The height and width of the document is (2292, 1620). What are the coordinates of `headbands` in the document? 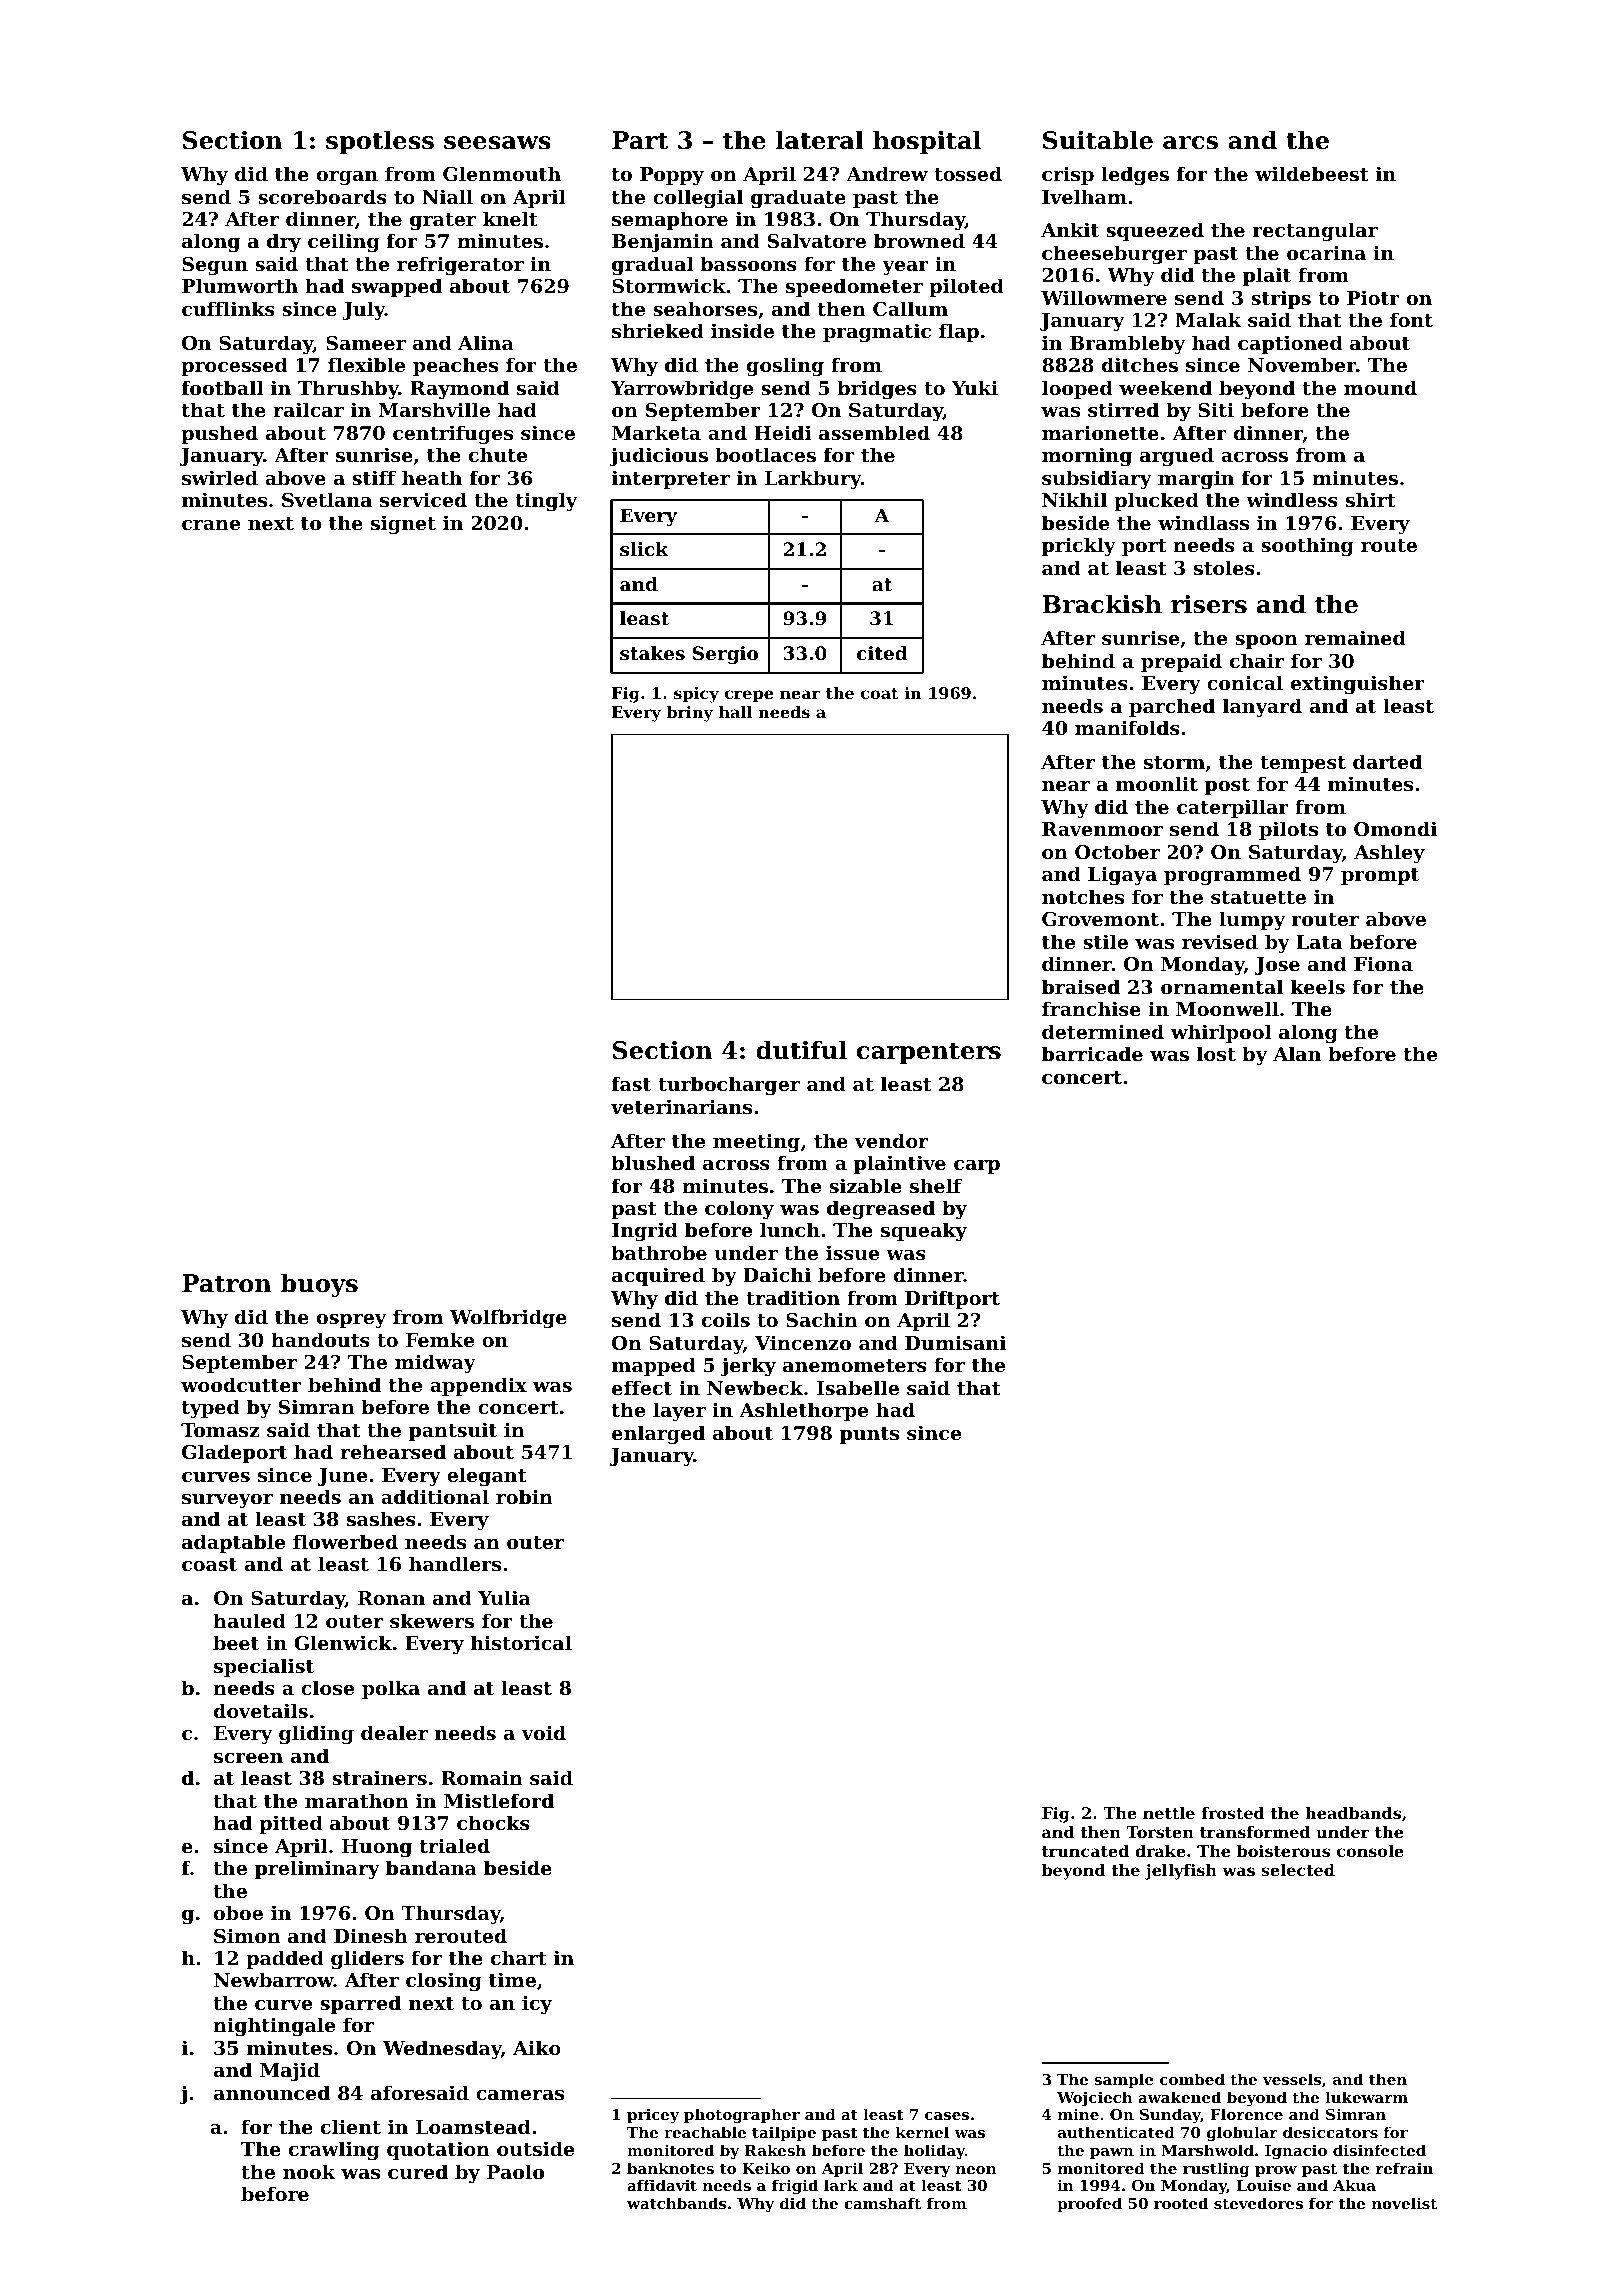 It's located at (1353, 1813).
